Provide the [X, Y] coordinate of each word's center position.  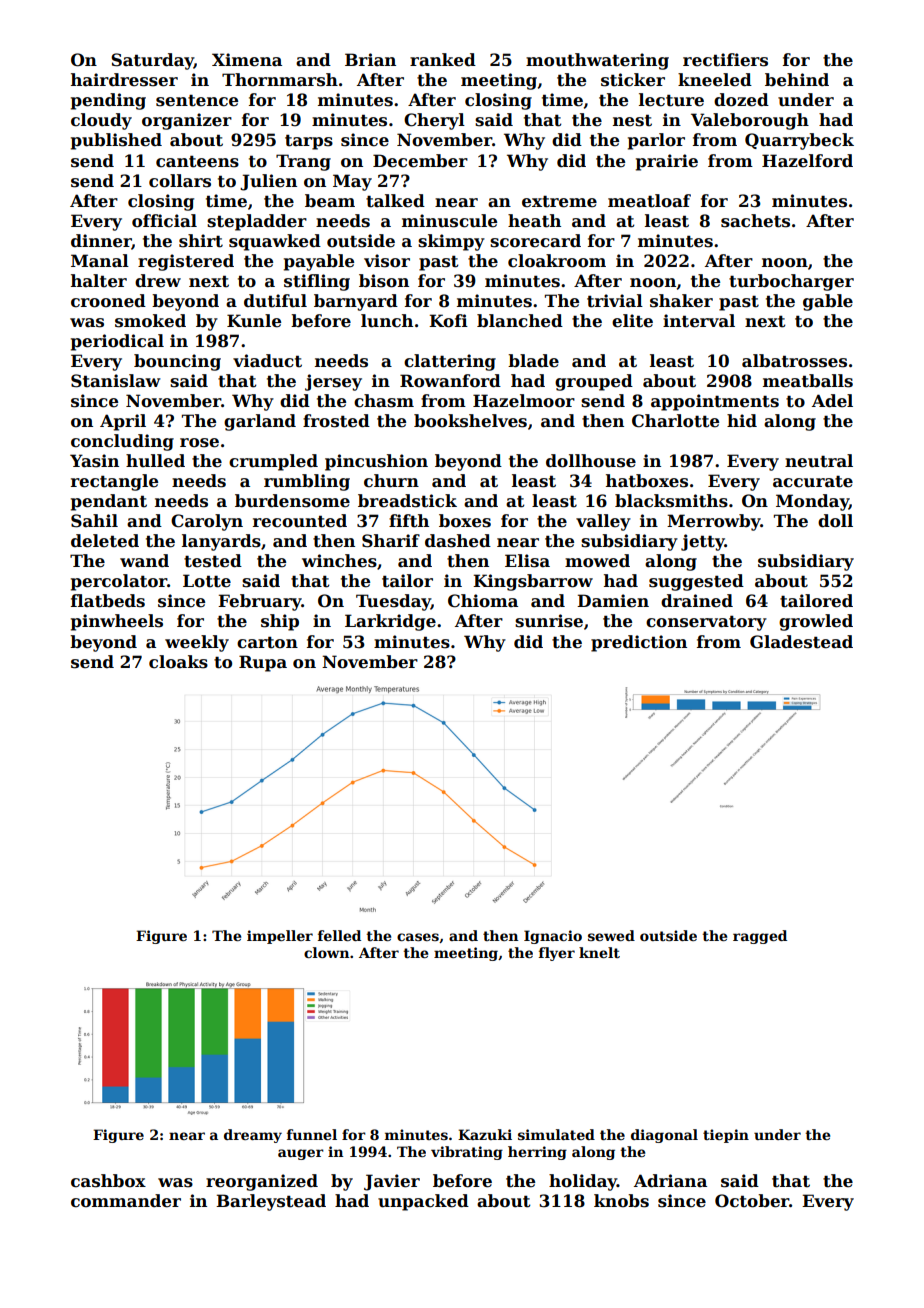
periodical [117, 342]
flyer [557, 954]
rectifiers [725, 60]
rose [199, 443]
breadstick [407, 501]
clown [327, 952]
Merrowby [714, 522]
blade [533, 361]
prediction [639, 643]
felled [339, 935]
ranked [443, 60]
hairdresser [124, 80]
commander [126, 1201]
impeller [280, 937]
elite [632, 321]
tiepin [726, 1136]
